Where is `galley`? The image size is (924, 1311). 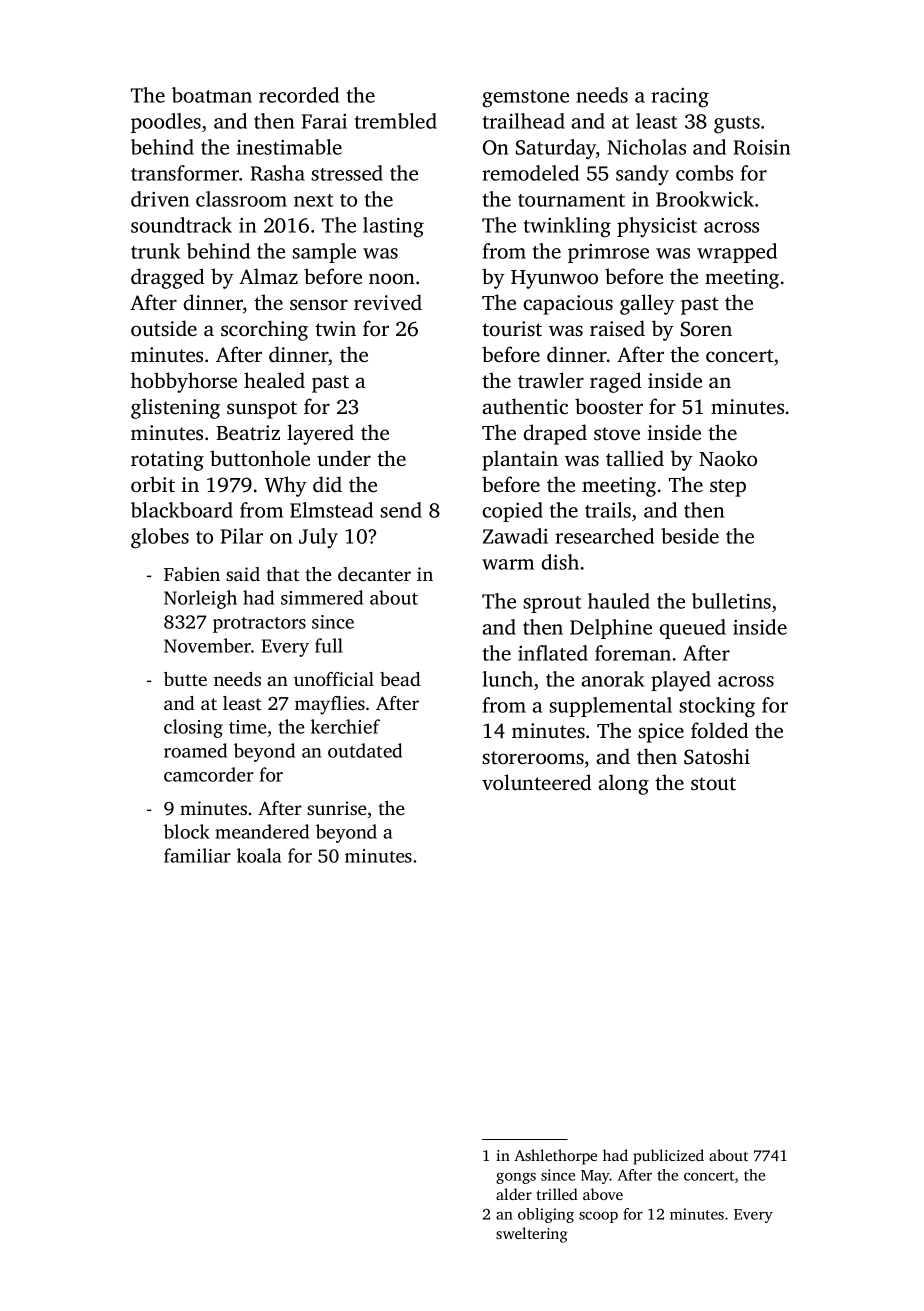
galley is located at coordinates (647, 304).
